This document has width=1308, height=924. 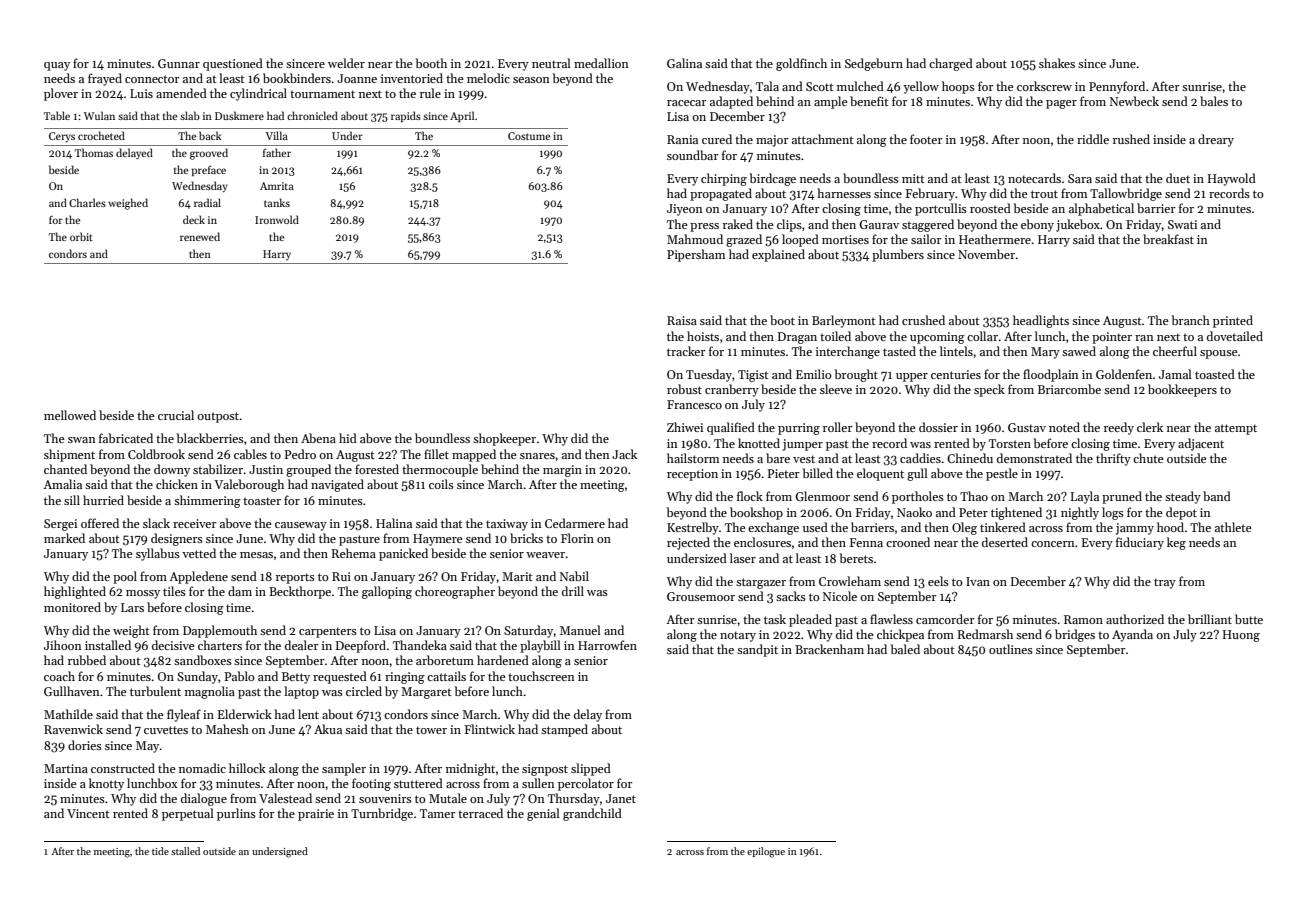 What do you see at coordinates (694, 404) in the document?
I see `Francesco` at bounding box center [694, 404].
